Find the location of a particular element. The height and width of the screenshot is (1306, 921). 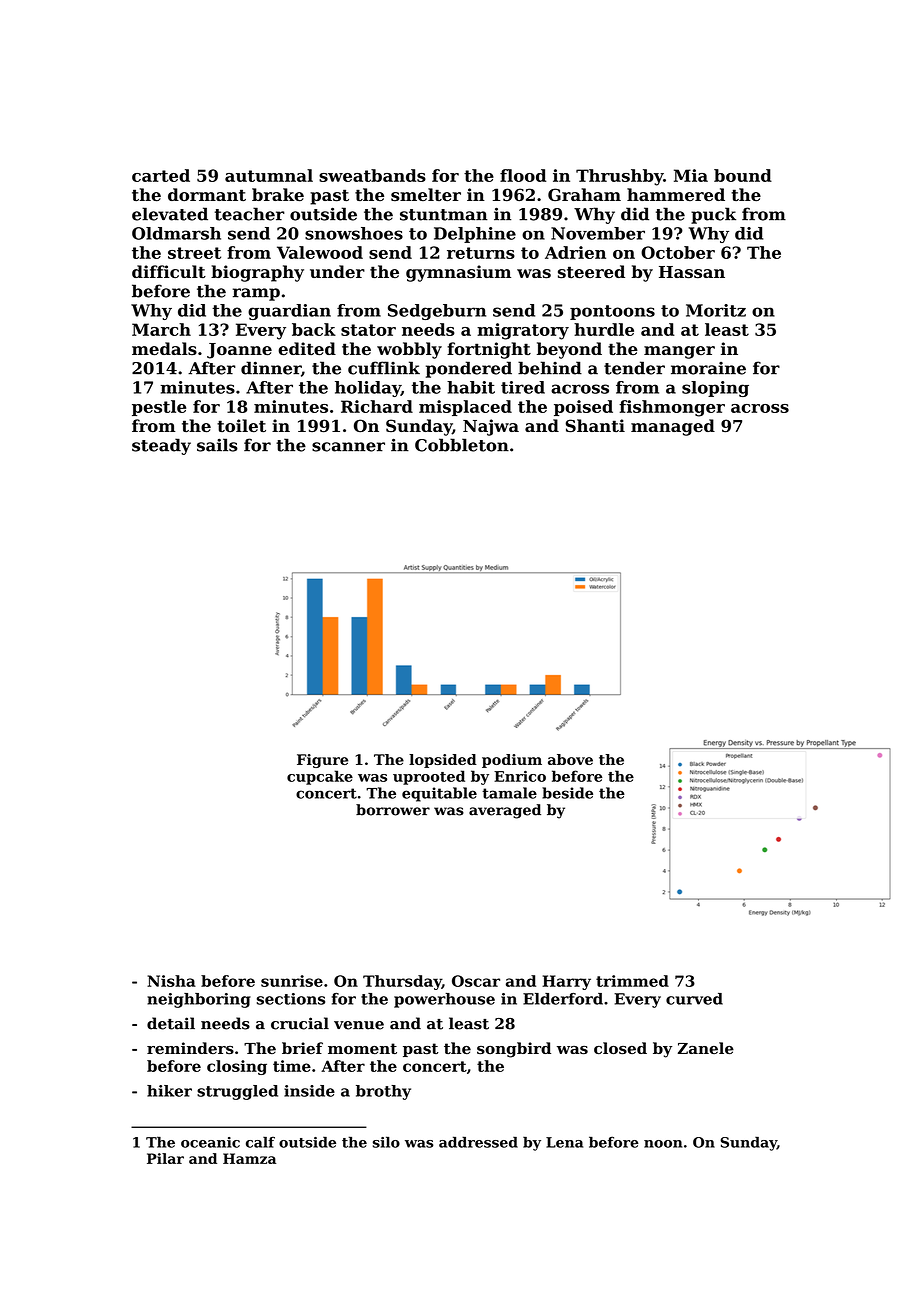

Shanti is located at coordinates (595, 425).
